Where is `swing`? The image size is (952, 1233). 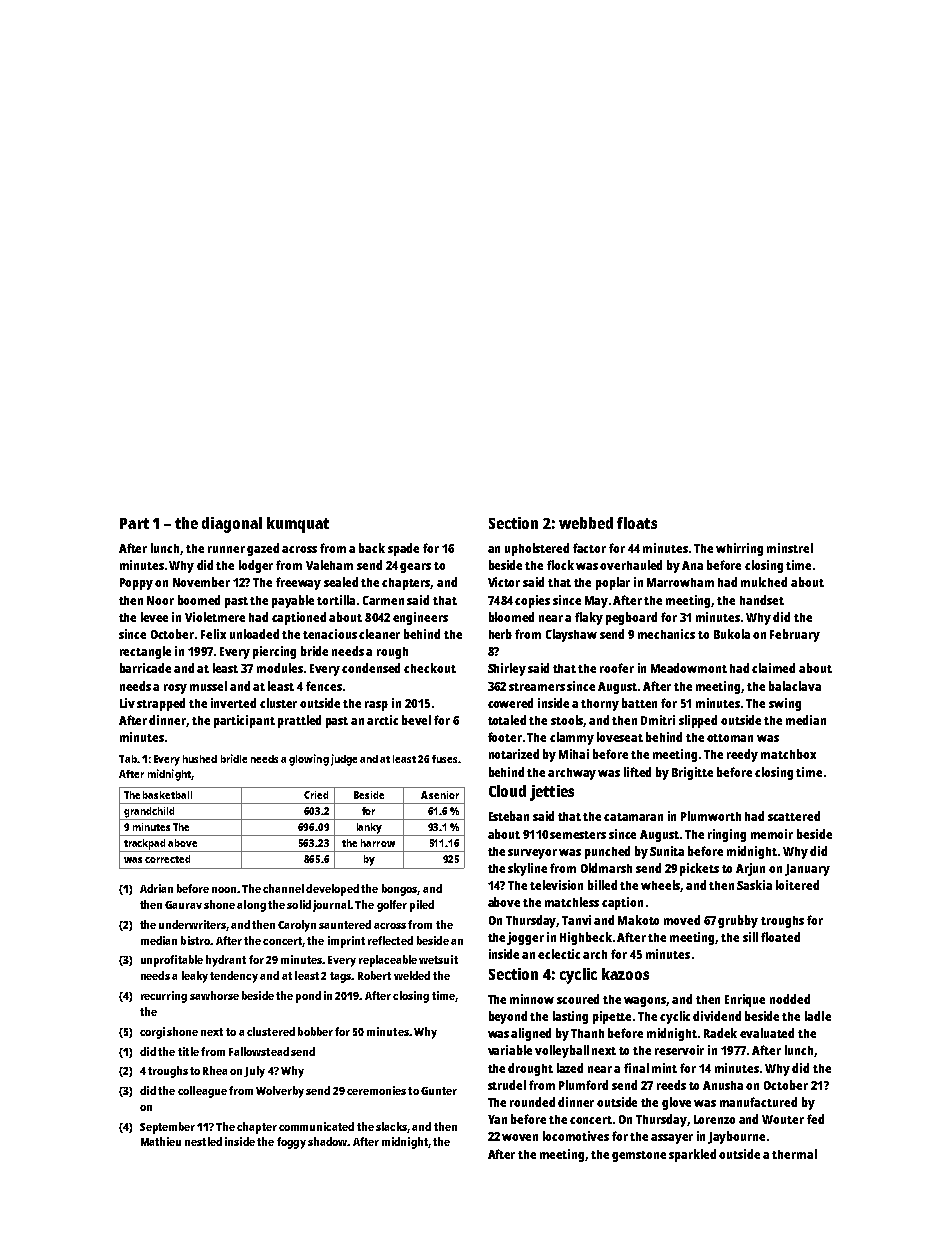 swing is located at coordinates (785, 704).
